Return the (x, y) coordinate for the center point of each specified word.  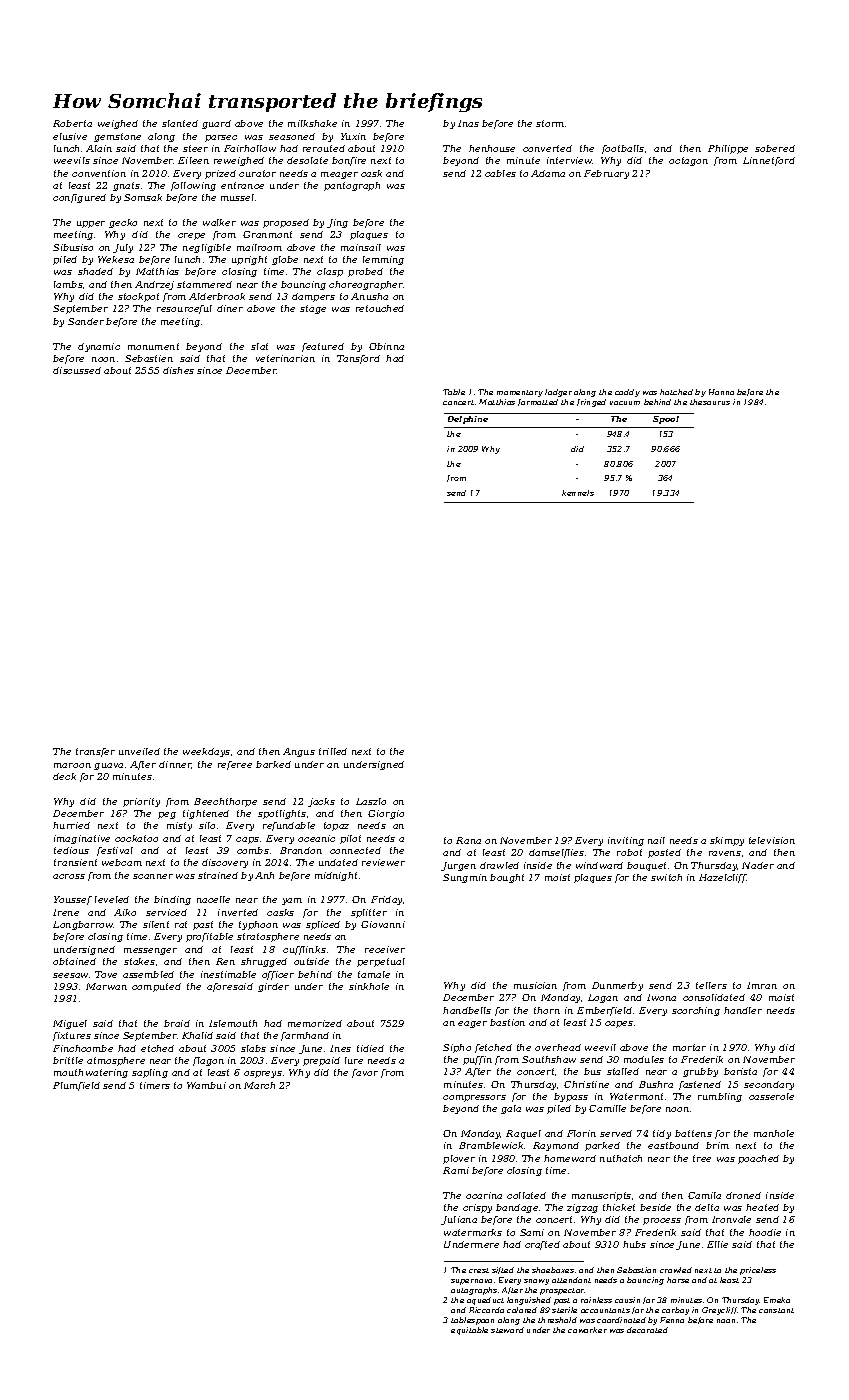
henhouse (492, 148)
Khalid (197, 1035)
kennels (578, 493)
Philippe (728, 149)
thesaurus (710, 402)
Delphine (468, 420)
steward (507, 1330)
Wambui (206, 1085)
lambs (68, 284)
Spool (666, 420)
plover (459, 1159)
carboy (675, 1311)
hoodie (765, 1232)
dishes (178, 370)
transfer (95, 752)
